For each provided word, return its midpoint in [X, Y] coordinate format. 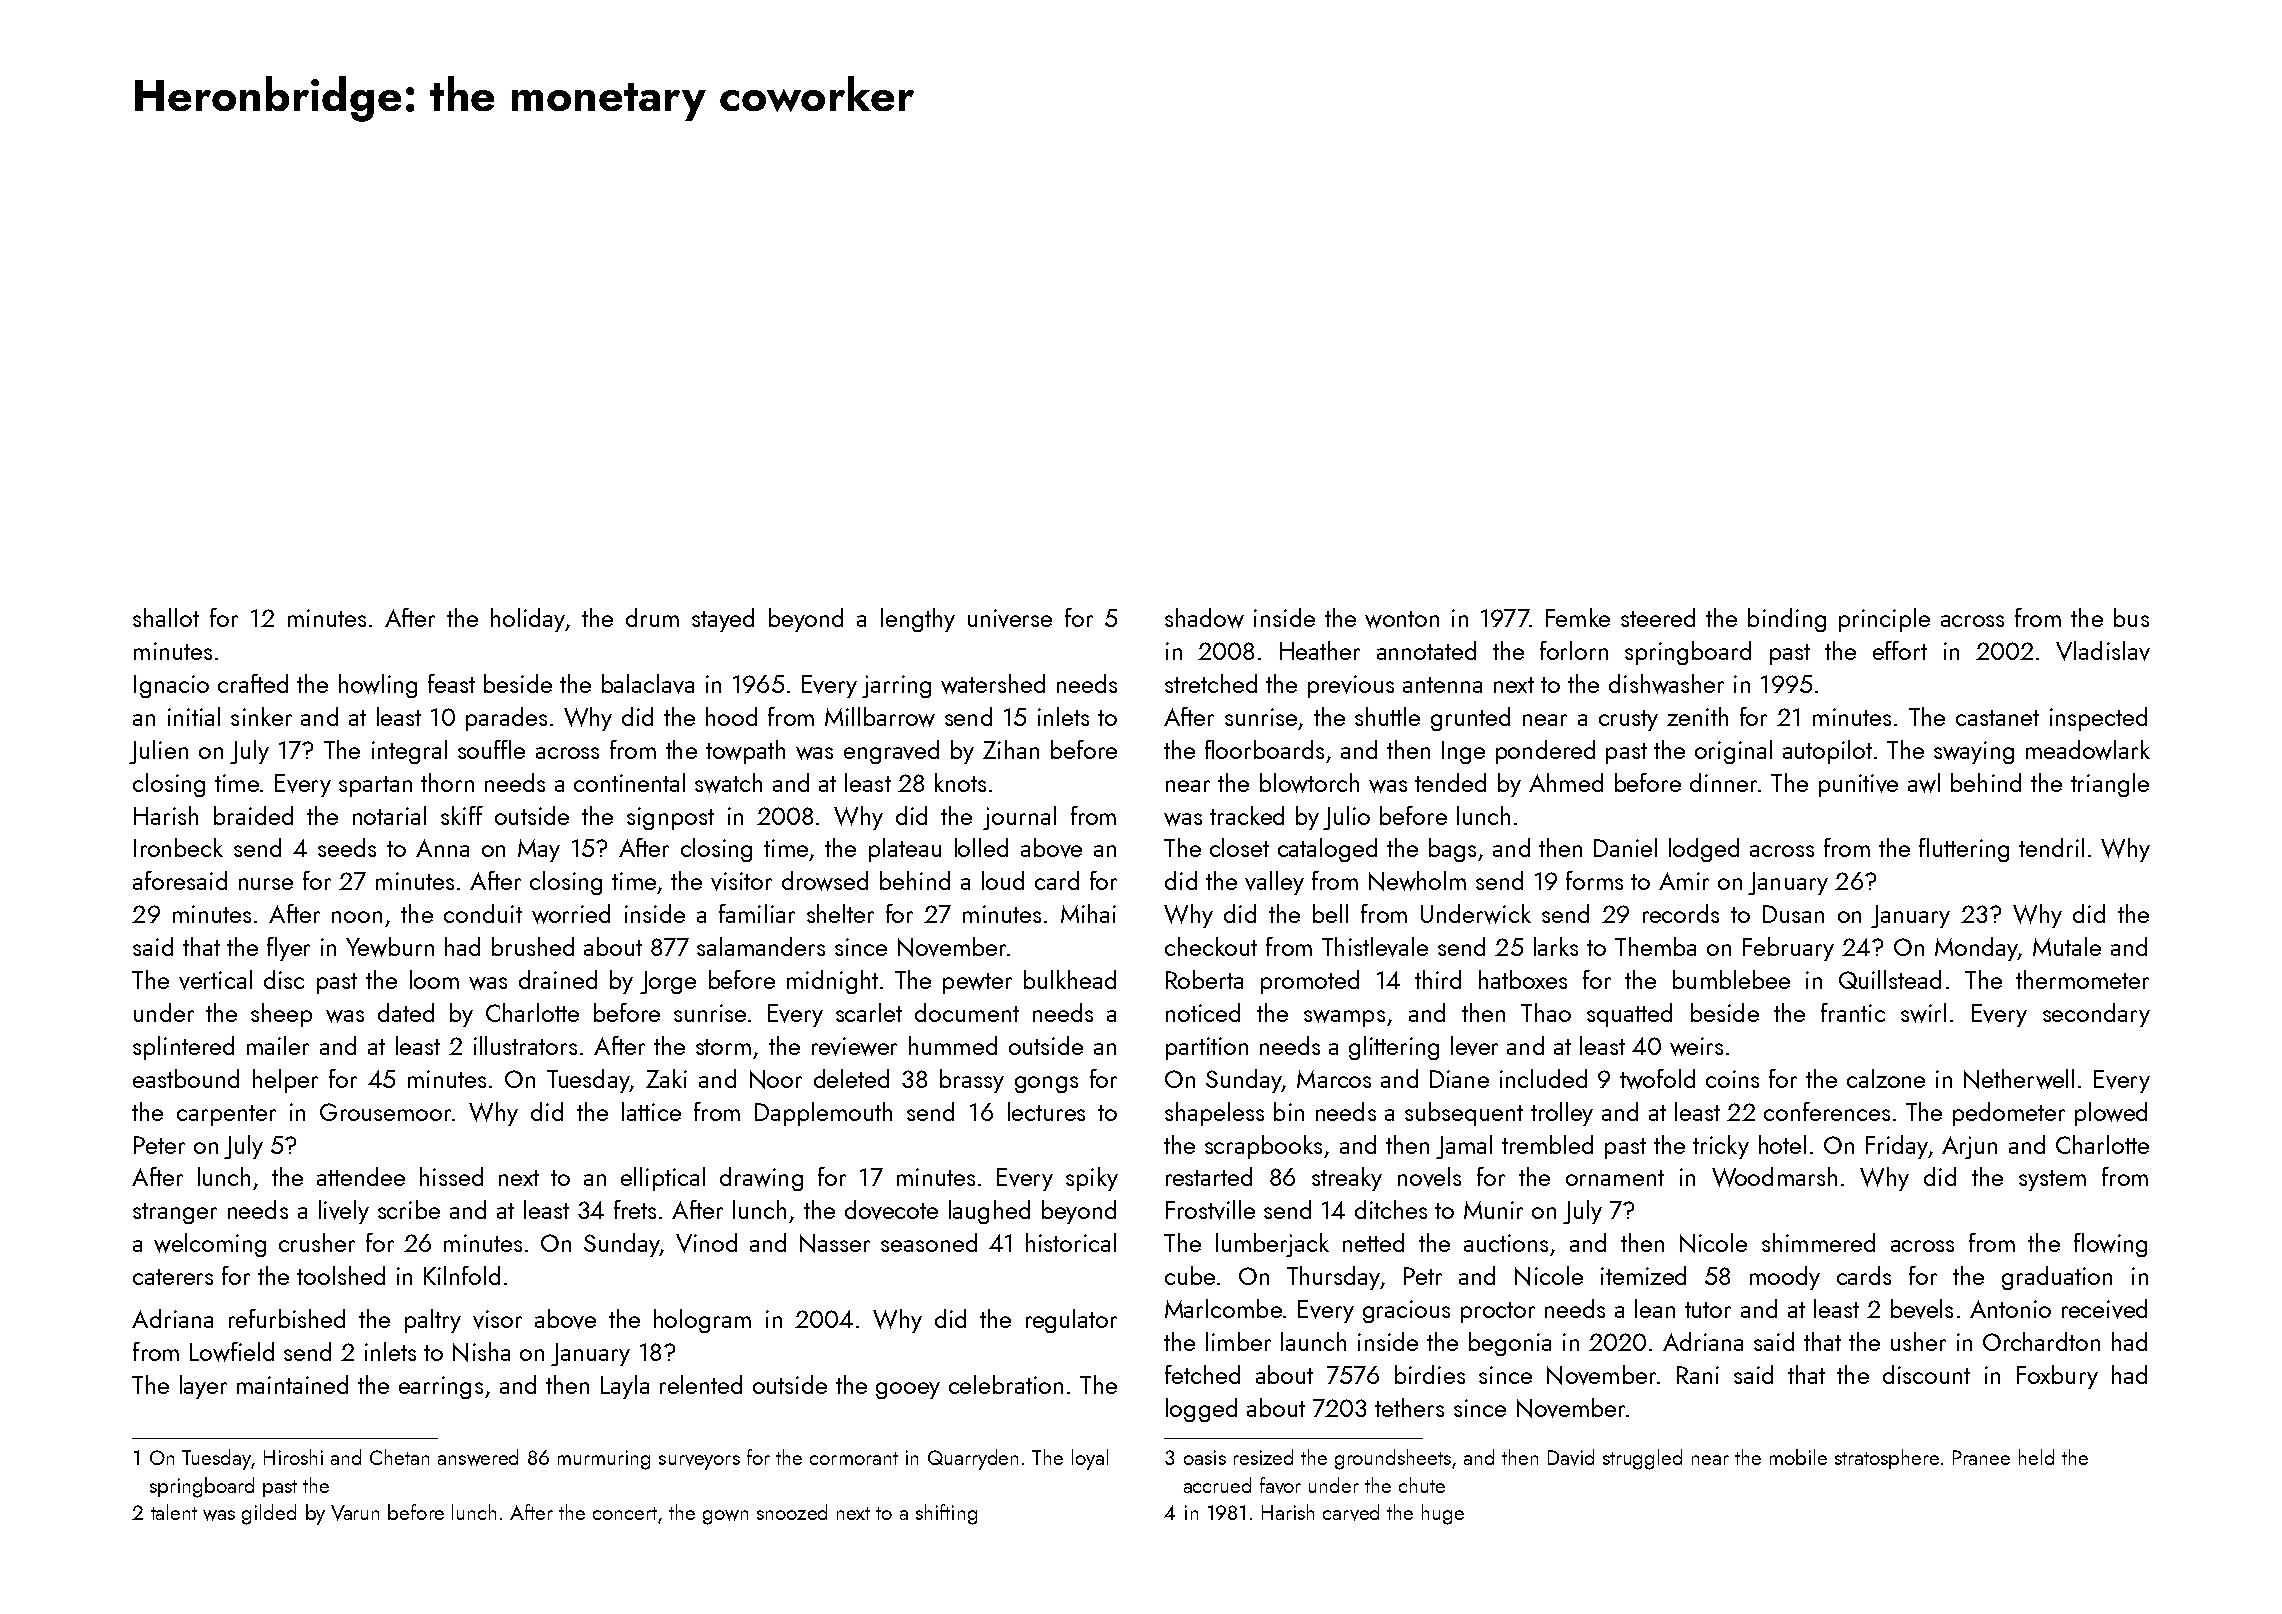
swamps [1344, 1018]
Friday [1897, 1147]
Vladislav [2103, 651]
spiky [1092, 1179]
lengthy [918, 620]
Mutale [2067, 946]
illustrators [525, 1045]
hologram [702, 1321]
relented [701, 1384]
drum [652, 617]
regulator [1071, 1321]
